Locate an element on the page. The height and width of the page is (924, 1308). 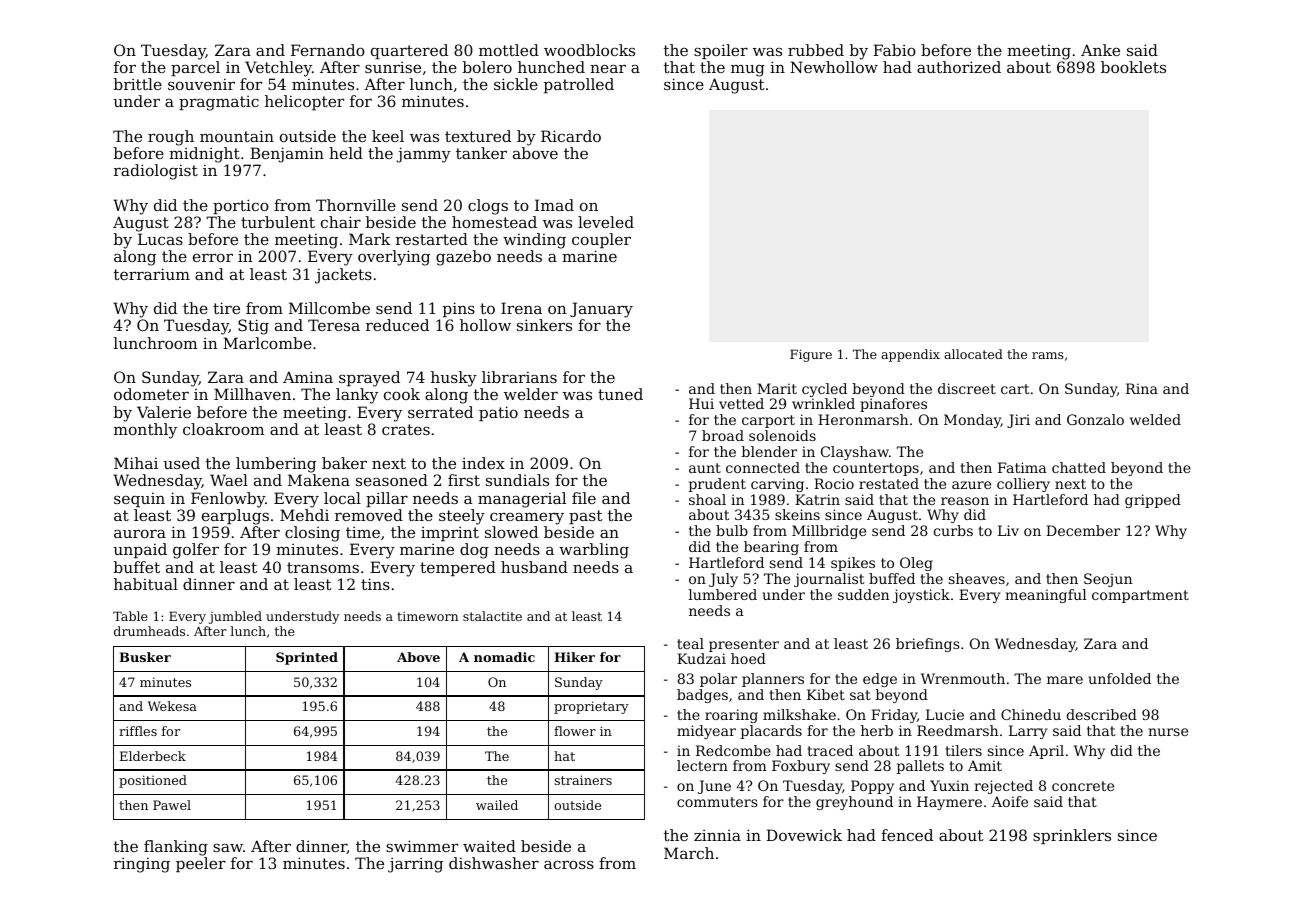
spoiler is located at coordinates (721, 51).
